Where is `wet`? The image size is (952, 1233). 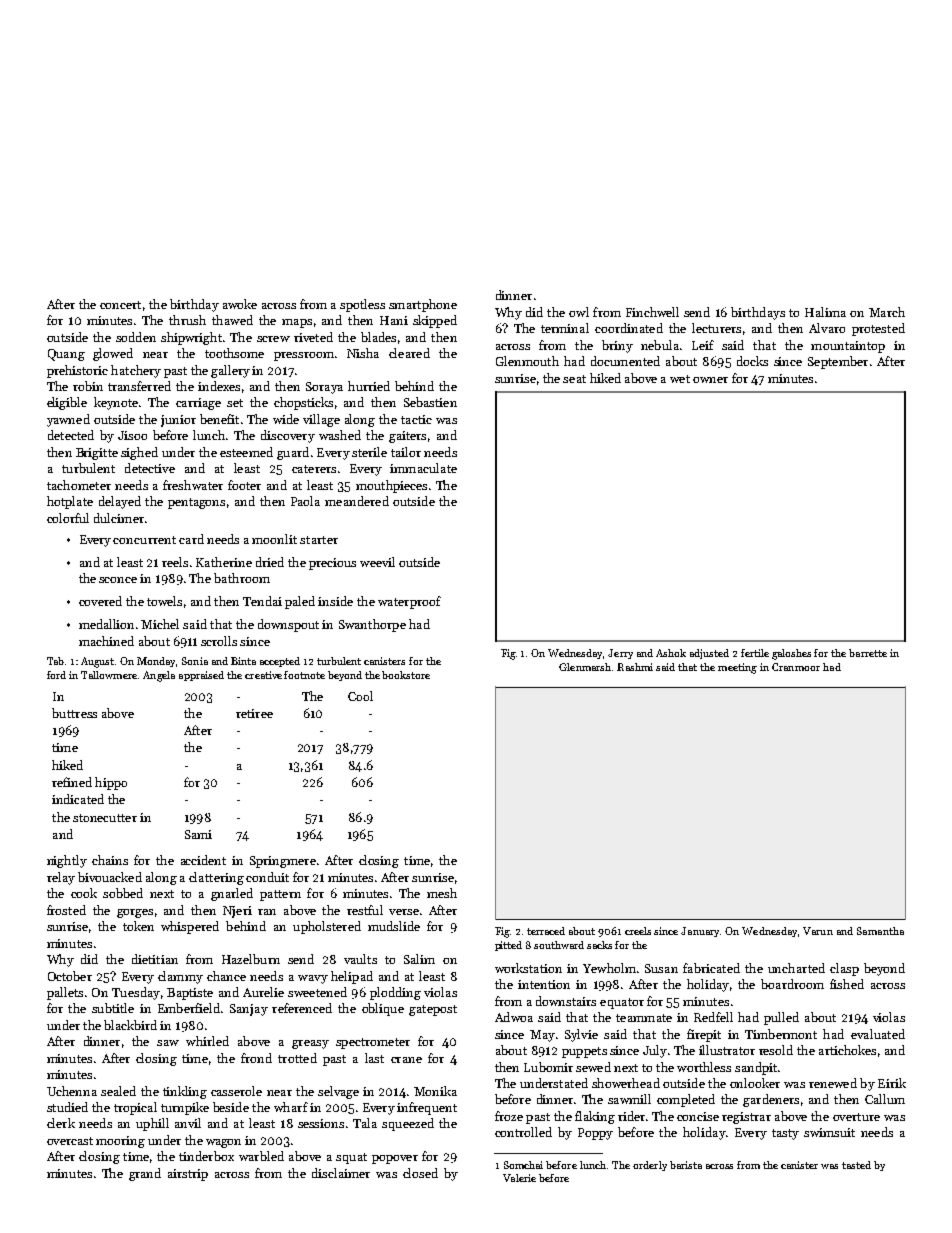
wet is located at coordinates (680, 379).
